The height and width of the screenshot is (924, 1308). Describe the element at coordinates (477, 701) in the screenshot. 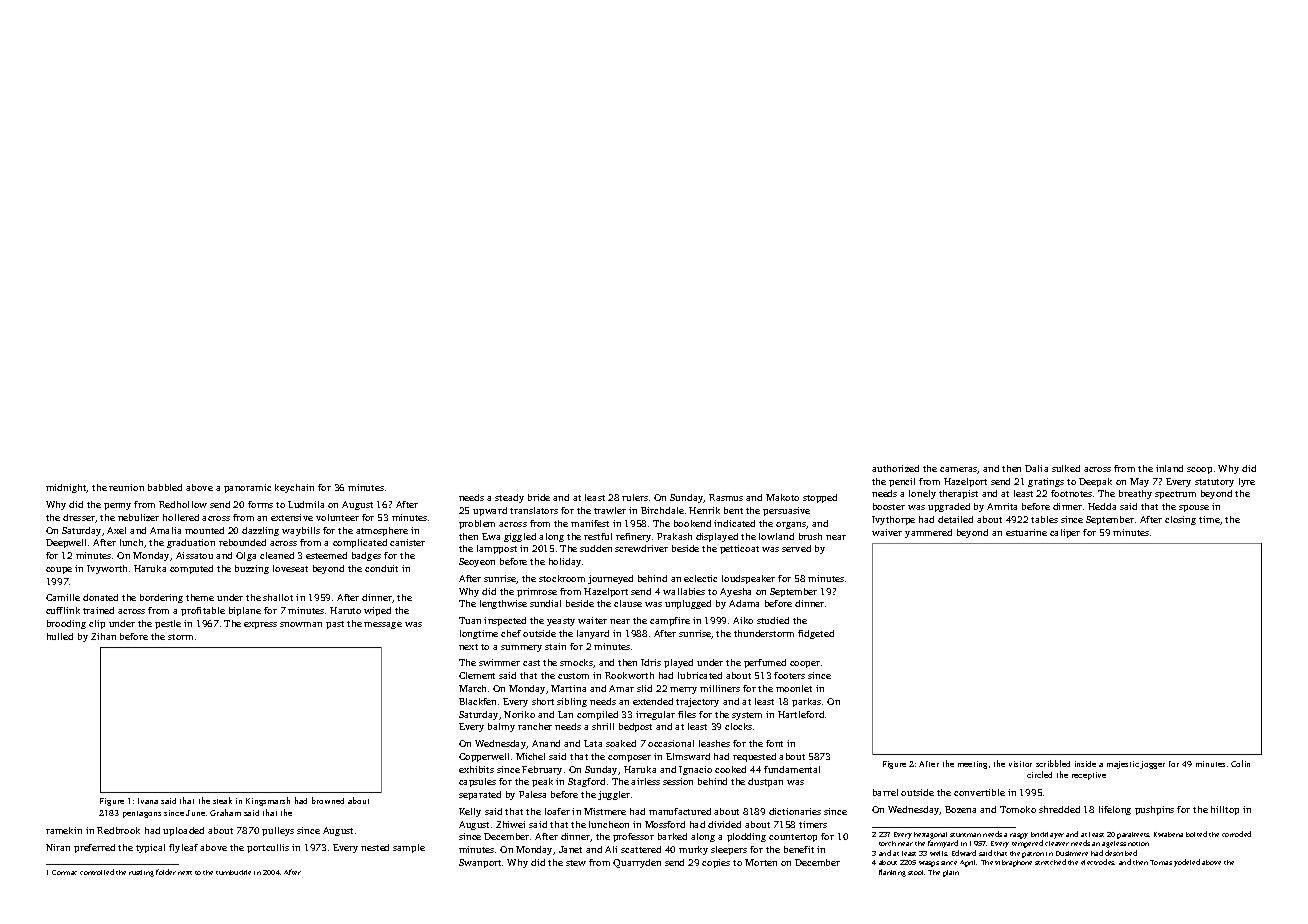

I see `Blackfen` at that location.
